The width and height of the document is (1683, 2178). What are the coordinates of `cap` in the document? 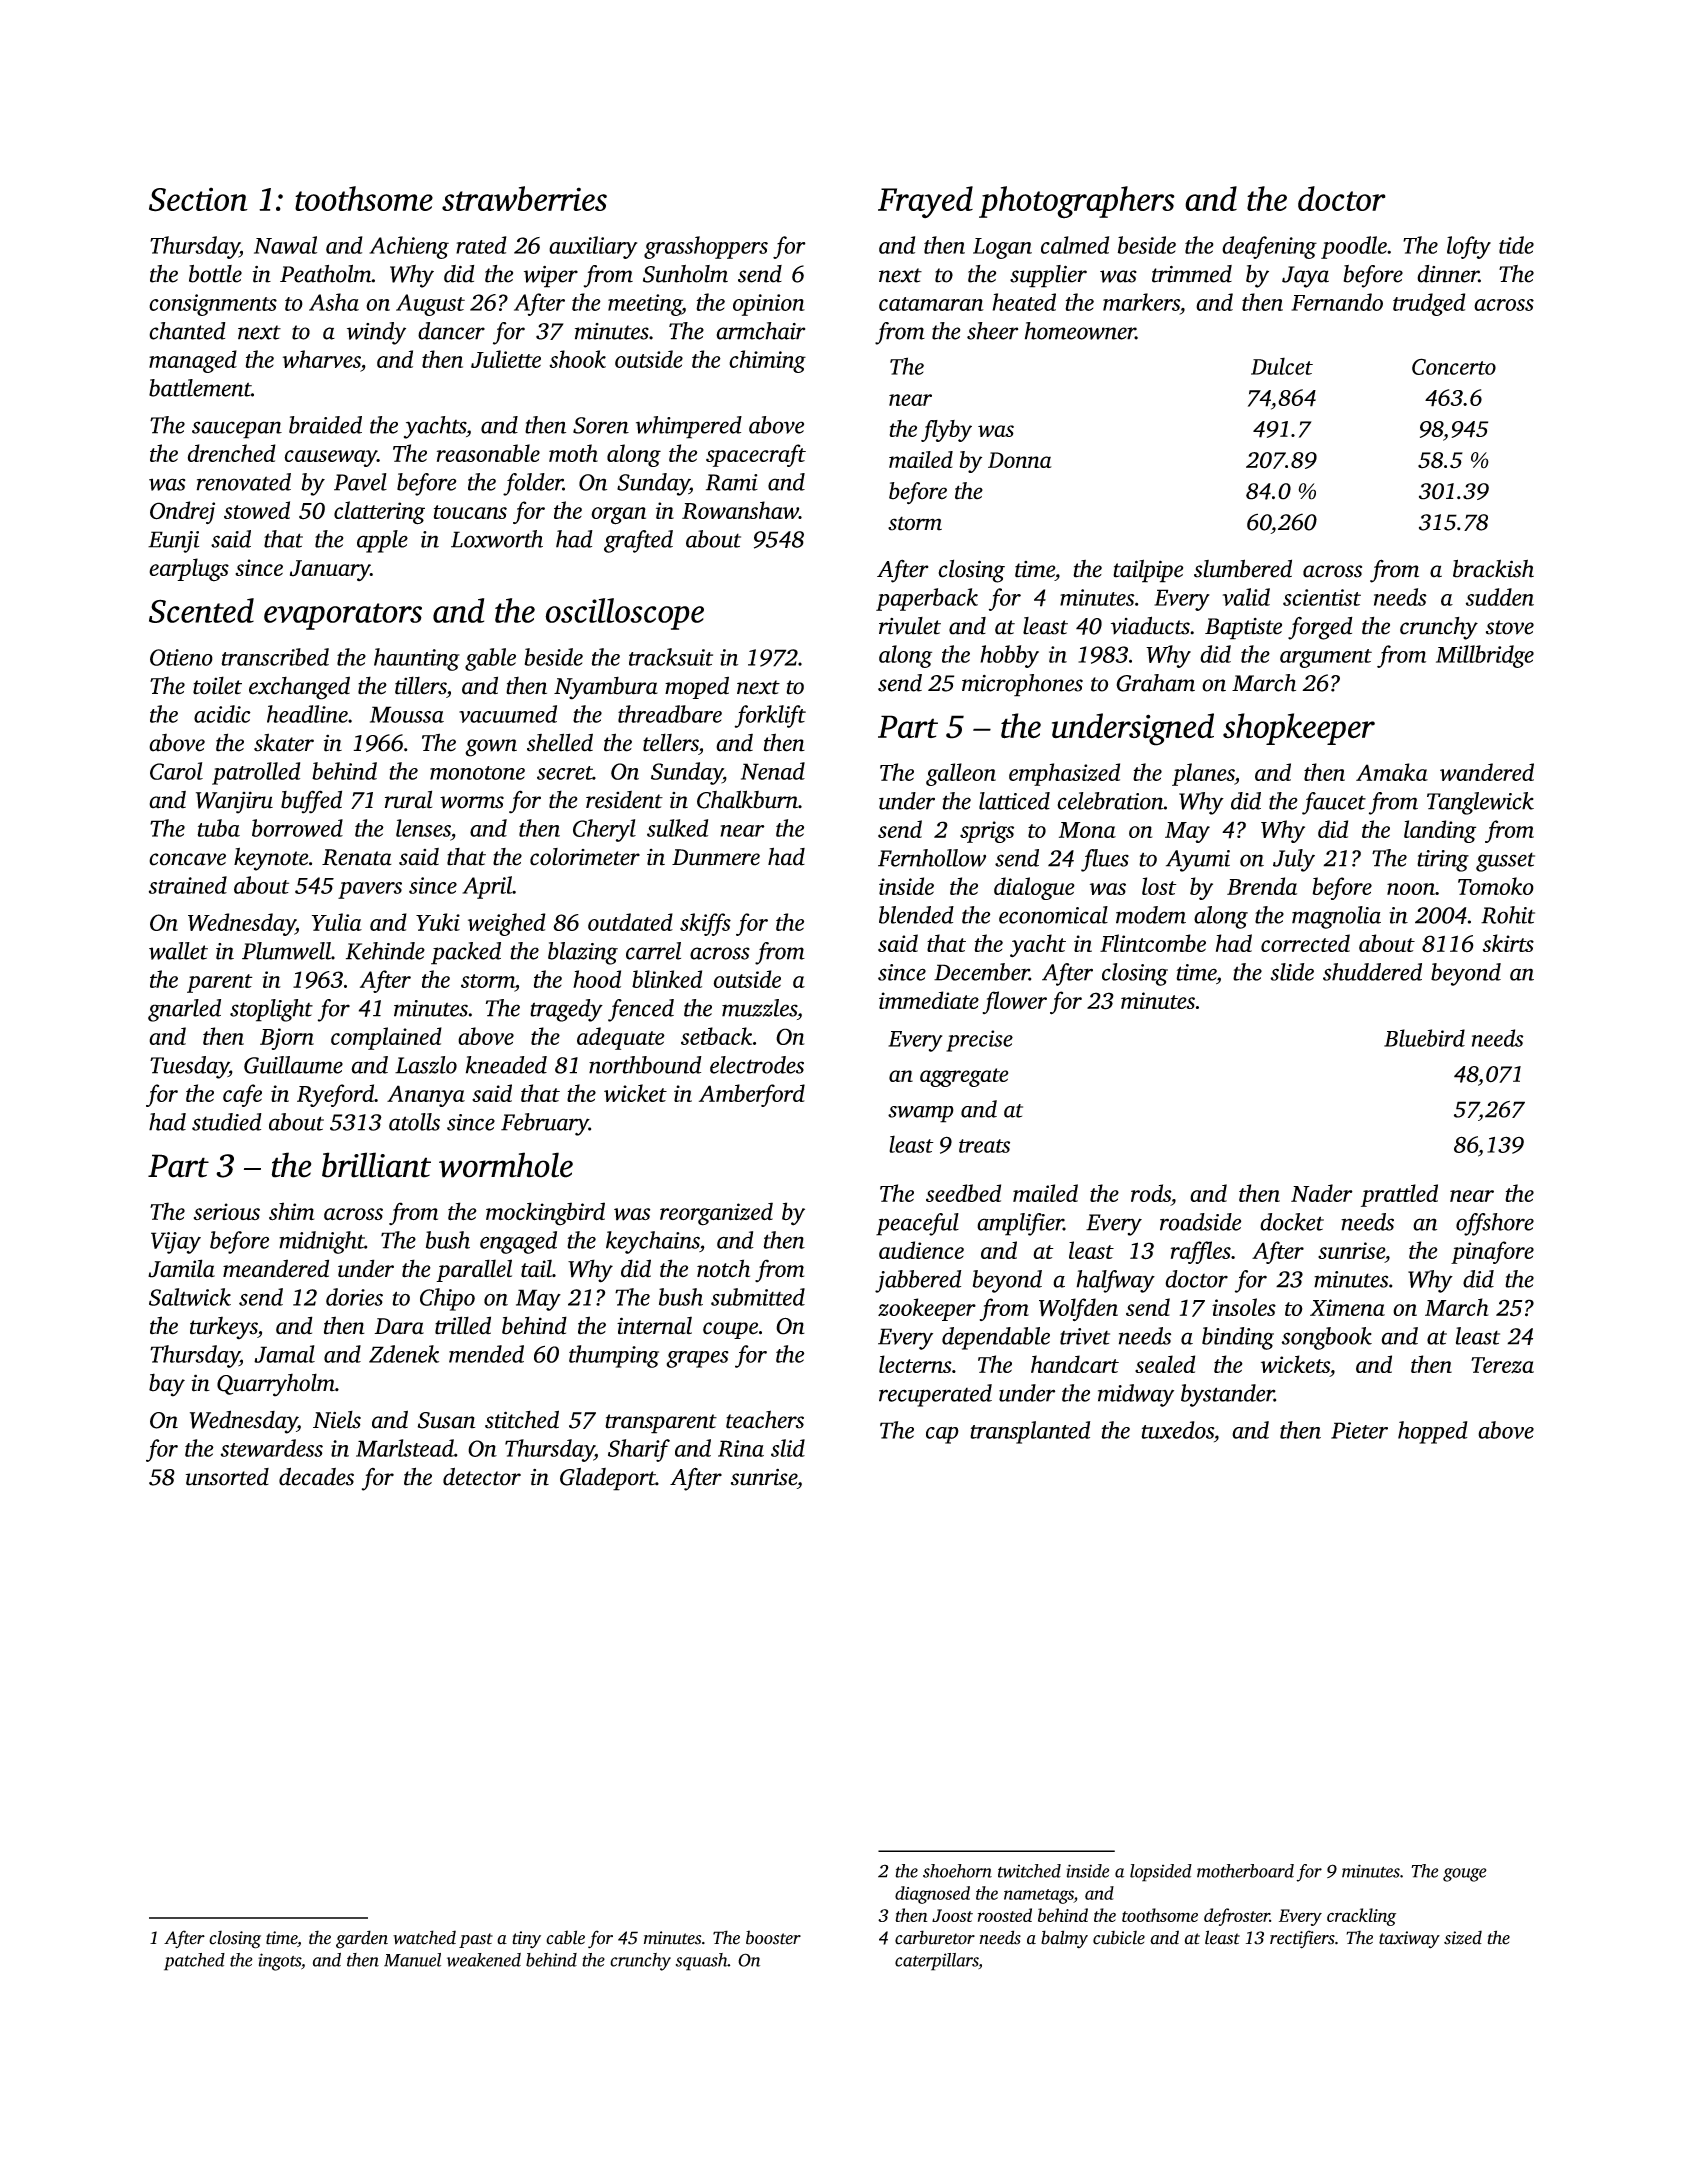 It's located at (942, 1435).
